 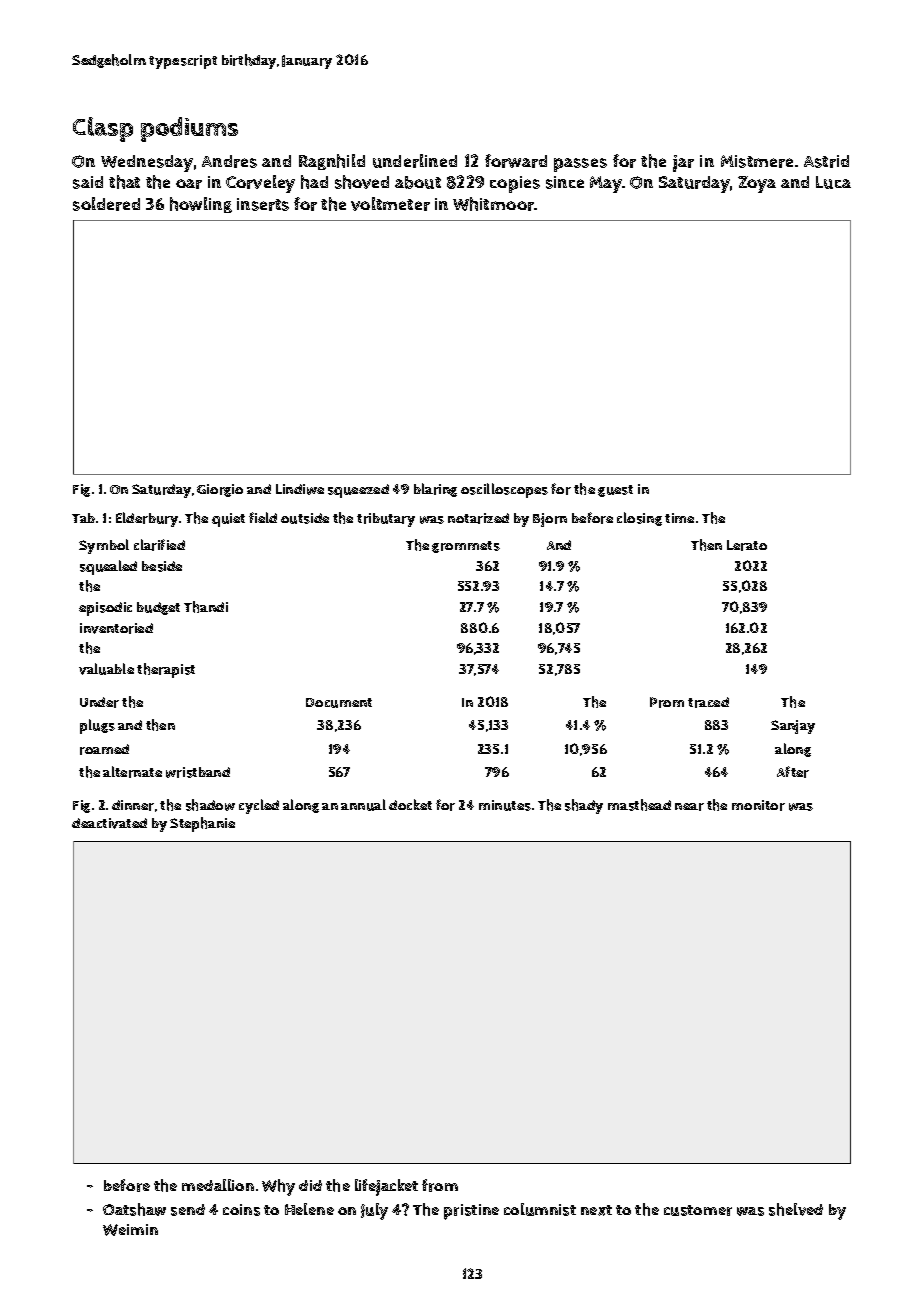 I want to click on Weimin, so click(x=130, y=1230).
